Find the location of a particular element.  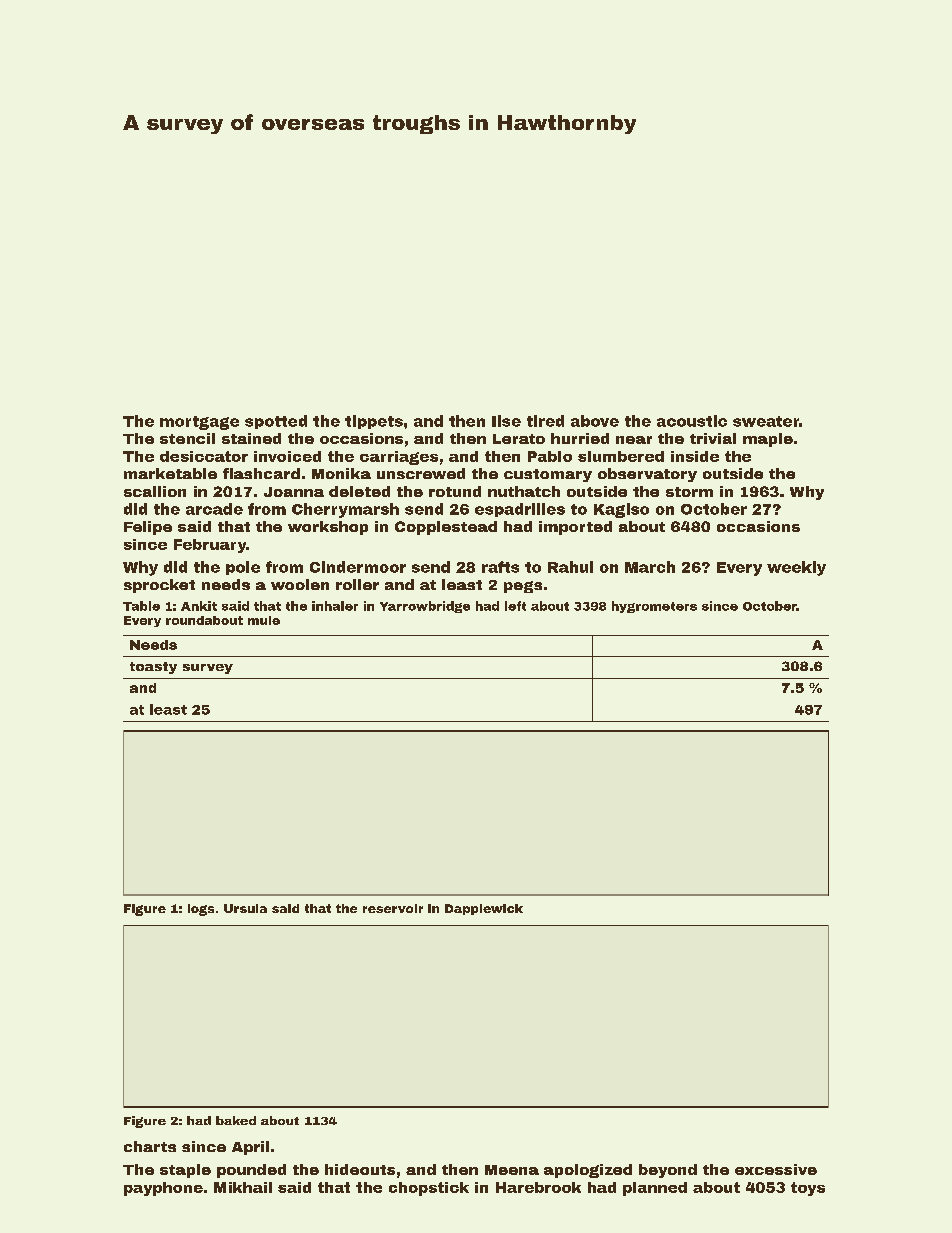

Meena is located at coordinates (512, 1170).
